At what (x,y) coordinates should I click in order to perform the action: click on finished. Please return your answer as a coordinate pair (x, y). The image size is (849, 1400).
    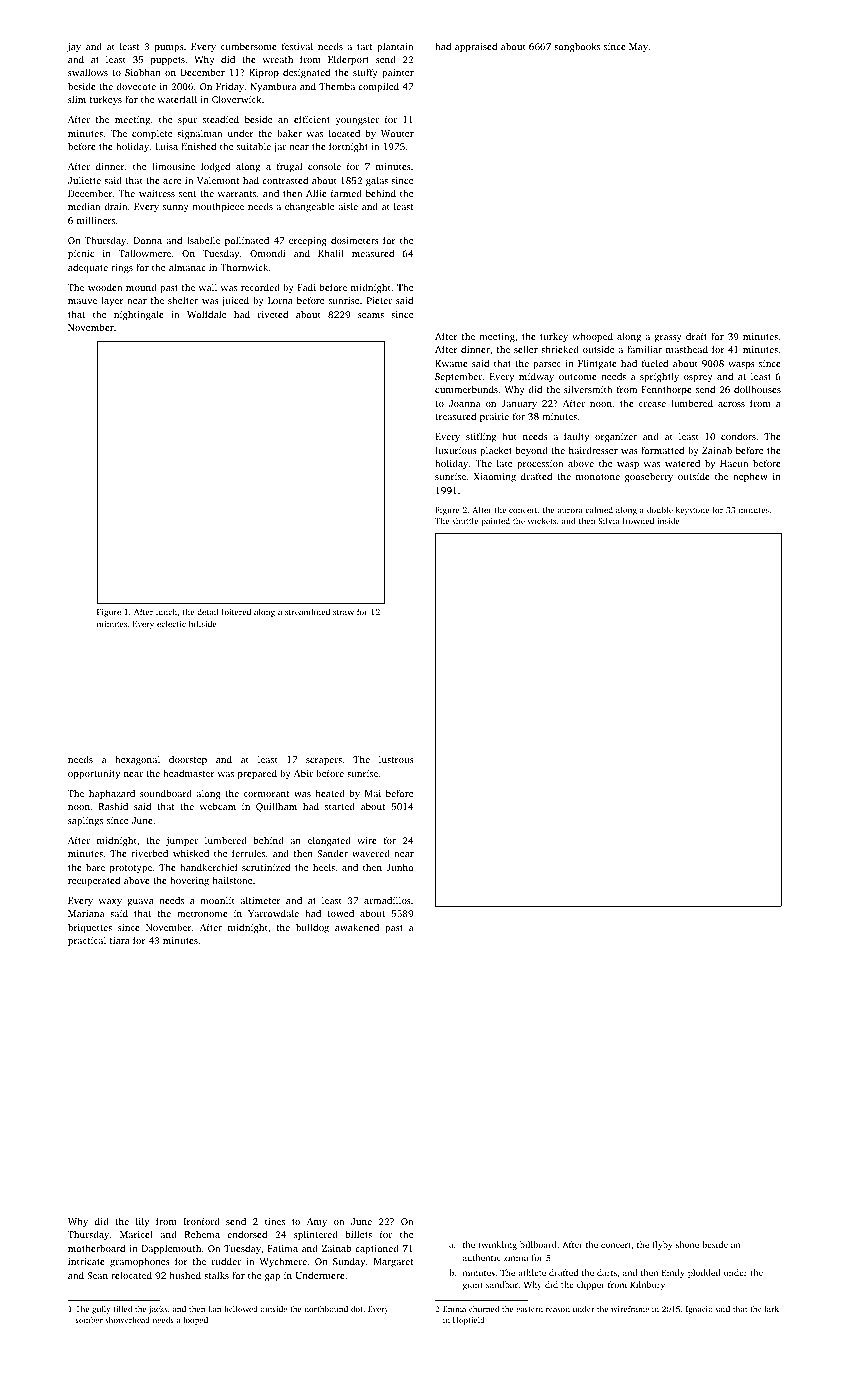
    Looking at the image, I should click on (198, 146).
